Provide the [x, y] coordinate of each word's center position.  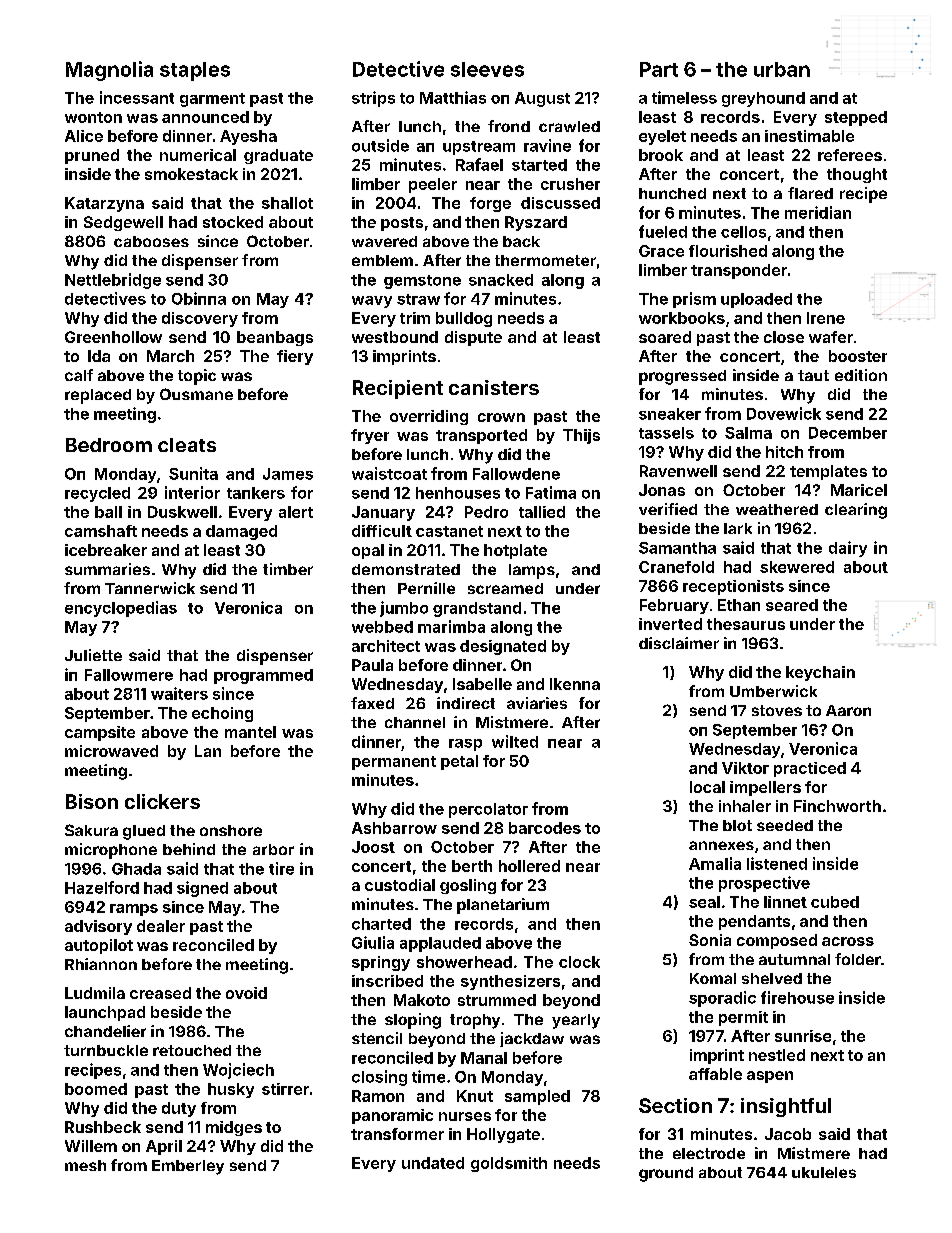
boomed [96, 1089]
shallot [287, 203]
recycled [97, 494]
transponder [739, 271]
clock [579, 962]
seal [704, 902]
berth [472, 866]
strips [373, 99]
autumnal [794, 959]
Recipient [398, 389]
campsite [100, 733]
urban [782, 69]
